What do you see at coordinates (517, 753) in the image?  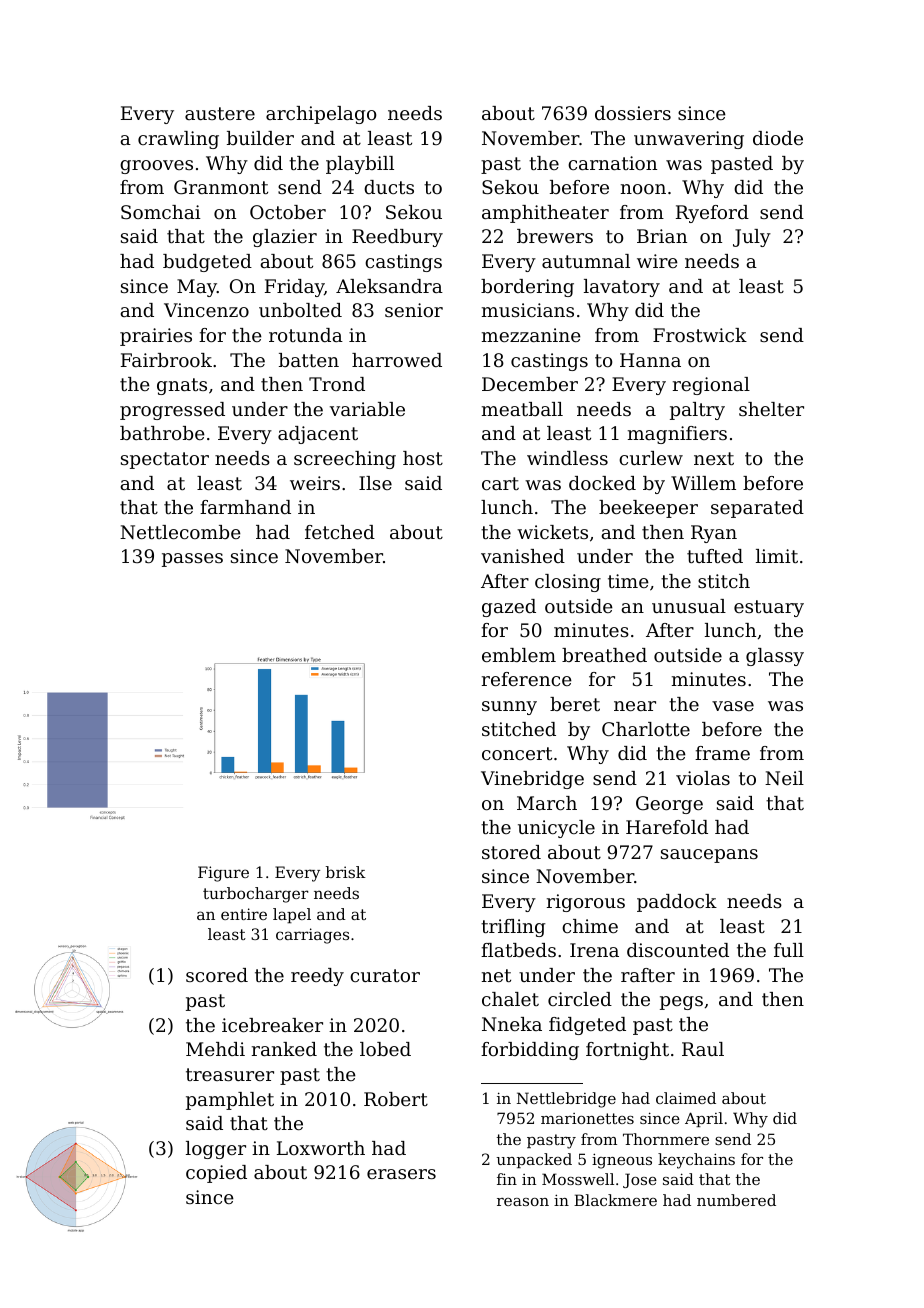 I see `concert` at bounding box center [517, 753].
